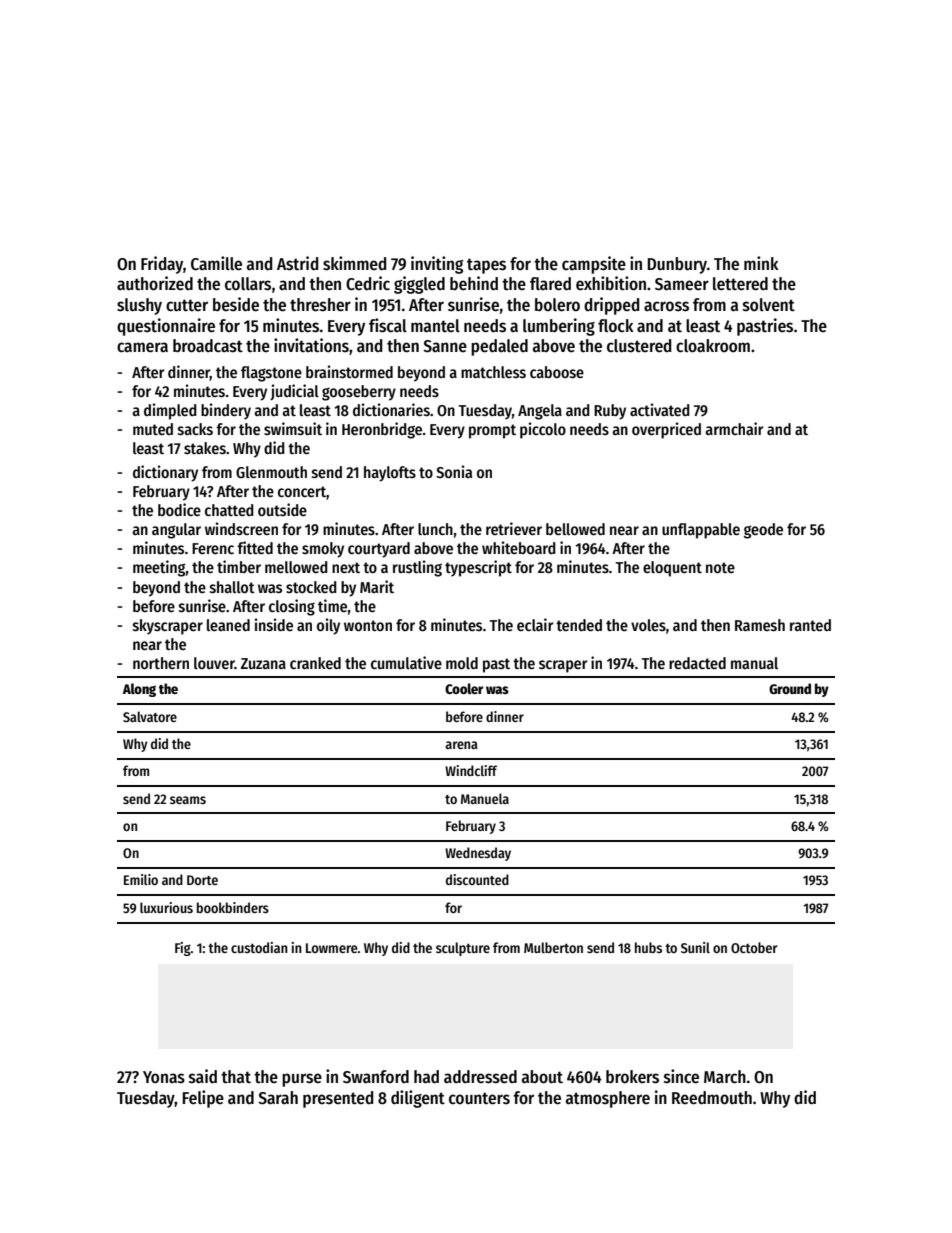 This screenshot has width=952, height=1233. I want to click on bolero, so click(557, 305).
